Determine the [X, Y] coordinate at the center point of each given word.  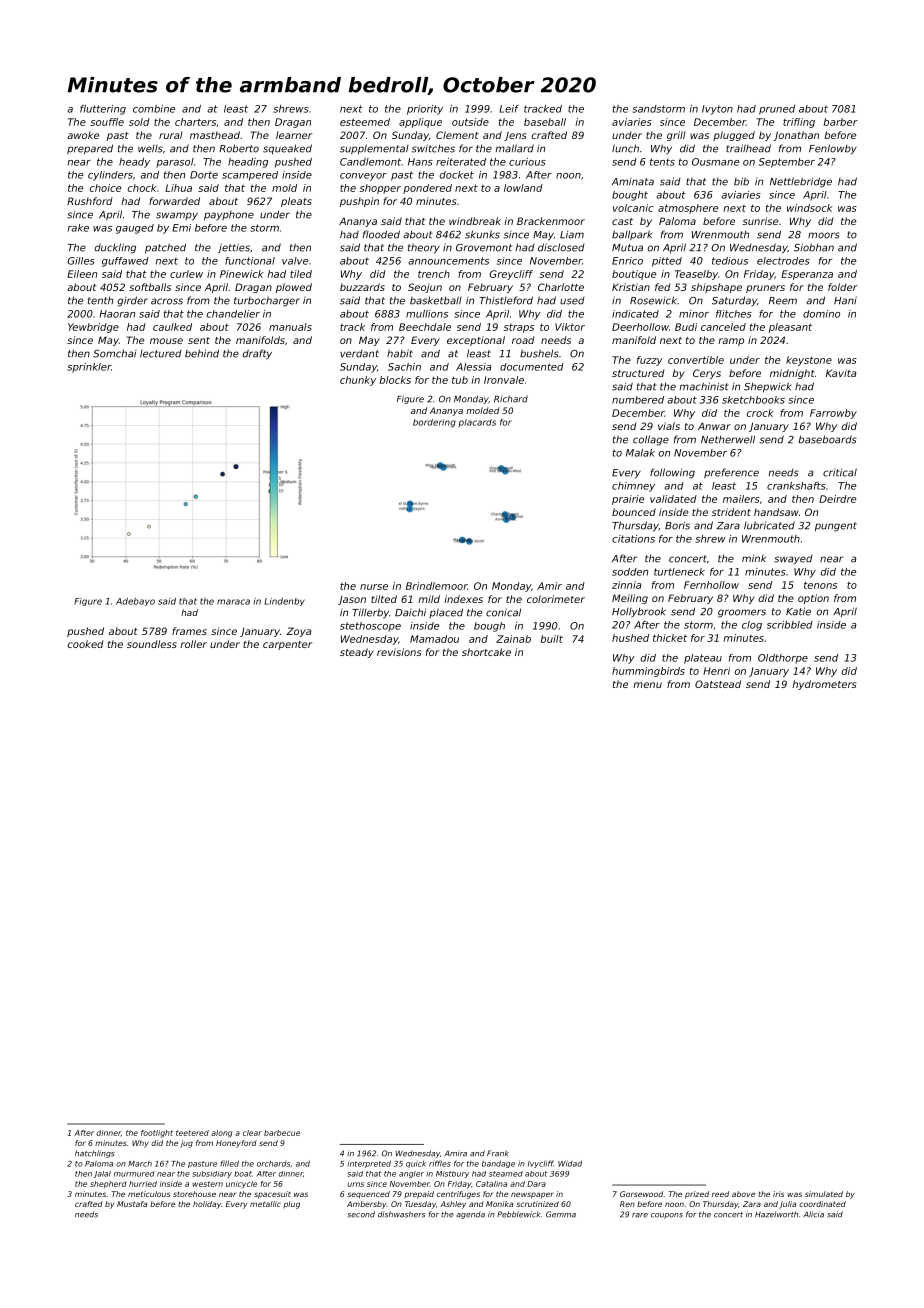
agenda [470, 1215]
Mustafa [132, 1204]
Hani [845, 300]
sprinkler [89, 368]
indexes [463, 599]
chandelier [233, 314]
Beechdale [425, 327]
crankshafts [796, 486]
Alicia [814, 1214]
